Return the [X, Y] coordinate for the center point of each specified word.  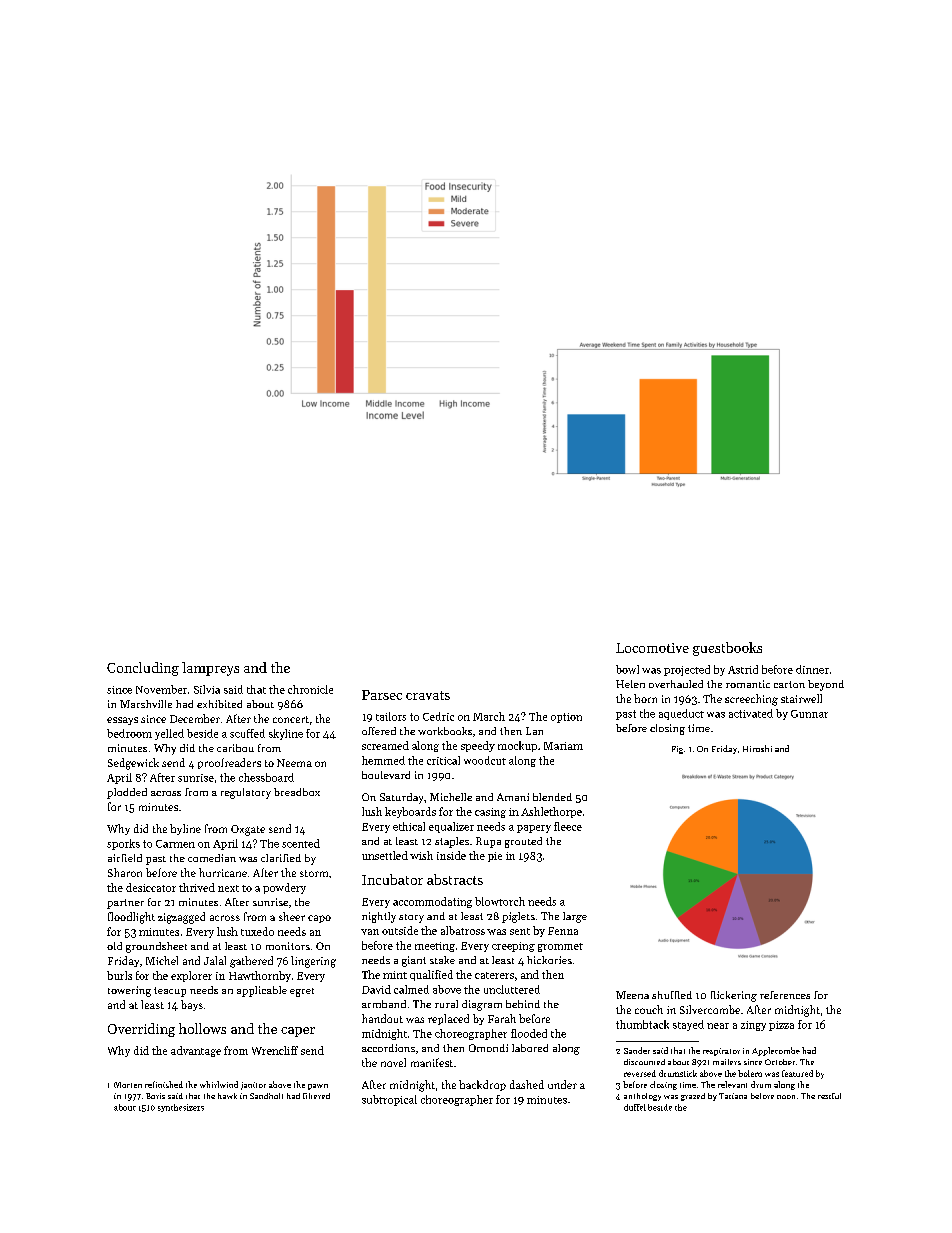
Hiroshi [757, 748]
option [566, 718]
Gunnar [809, 714]
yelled [169, 734]
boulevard [386, 775]
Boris [155, 1096]
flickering [734, 996]
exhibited [219, 704]
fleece [568, 826]
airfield [125, 858]
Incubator [392, 879]
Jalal [215, 960]
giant [414, 961]
